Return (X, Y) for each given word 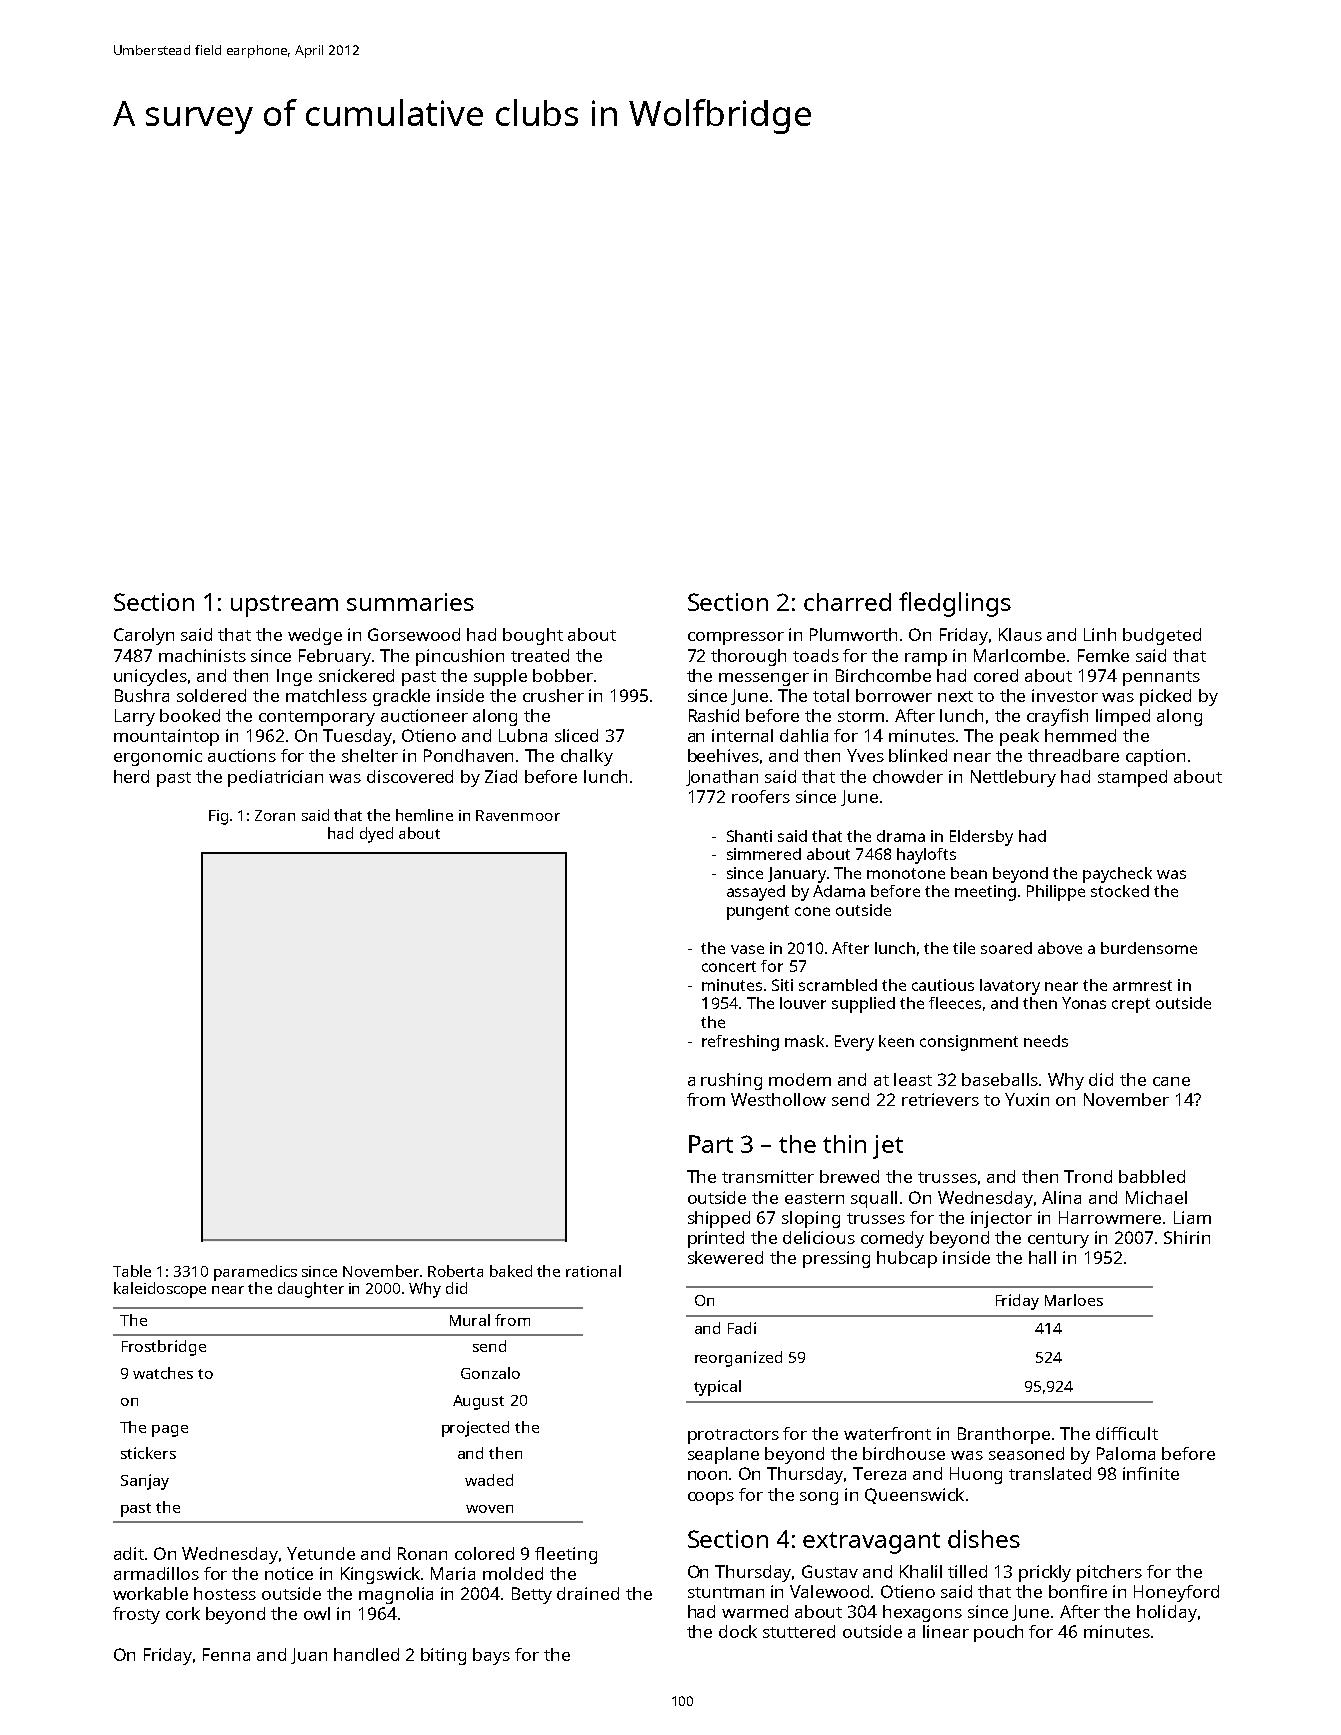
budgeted (1162, 636)
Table (132, 1271)
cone (812, 911)
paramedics (255, 1273)
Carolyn (144, 636)
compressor (736, 638)
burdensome (1149, 948)
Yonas (1084, 1003)
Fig (218, 817)
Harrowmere (1110, 1217)
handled (366, 1654)
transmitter (768, 1176)
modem (800, 1079)
